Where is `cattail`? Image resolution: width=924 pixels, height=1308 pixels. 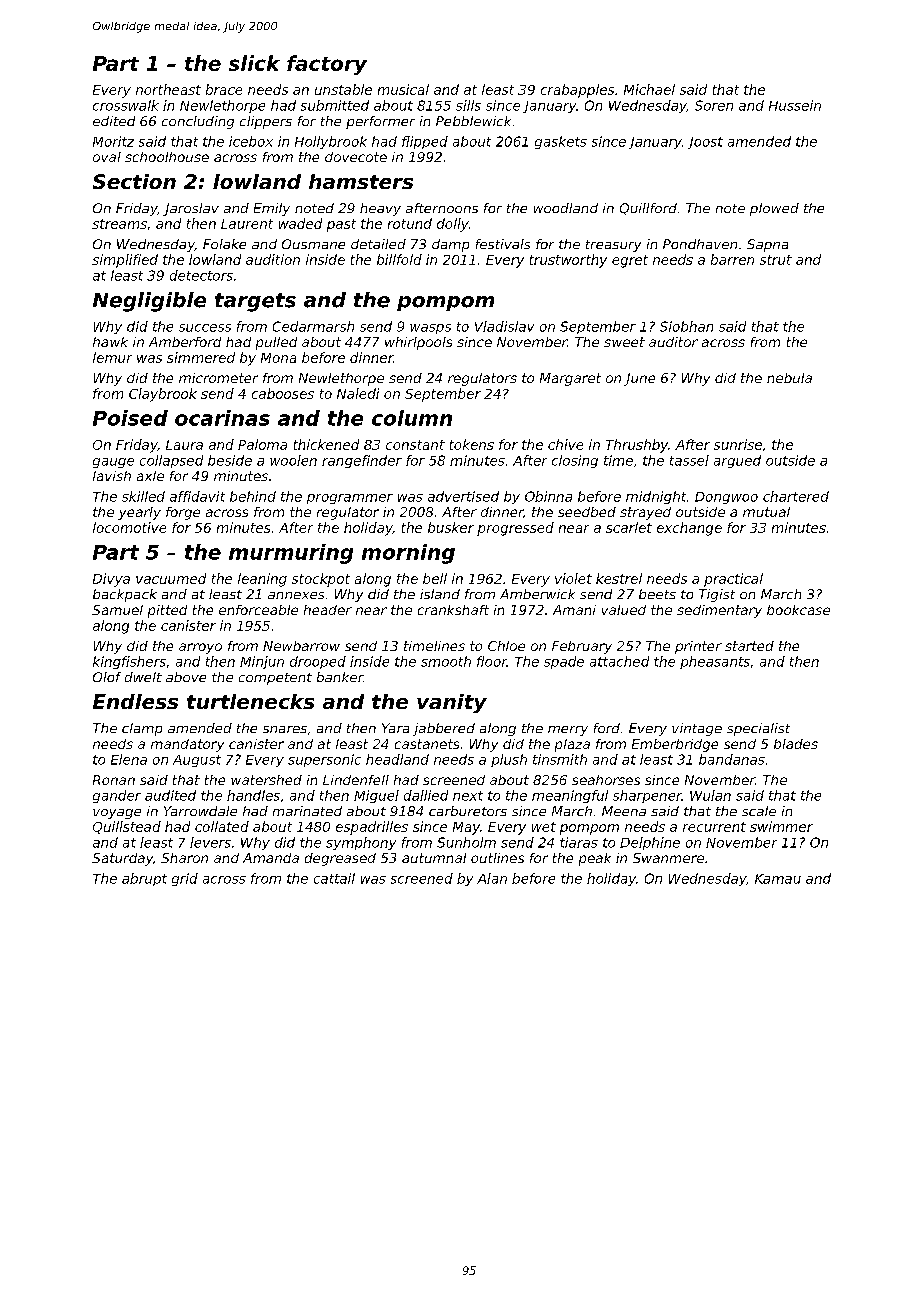
cattail is located at coordinates (334, 878).
